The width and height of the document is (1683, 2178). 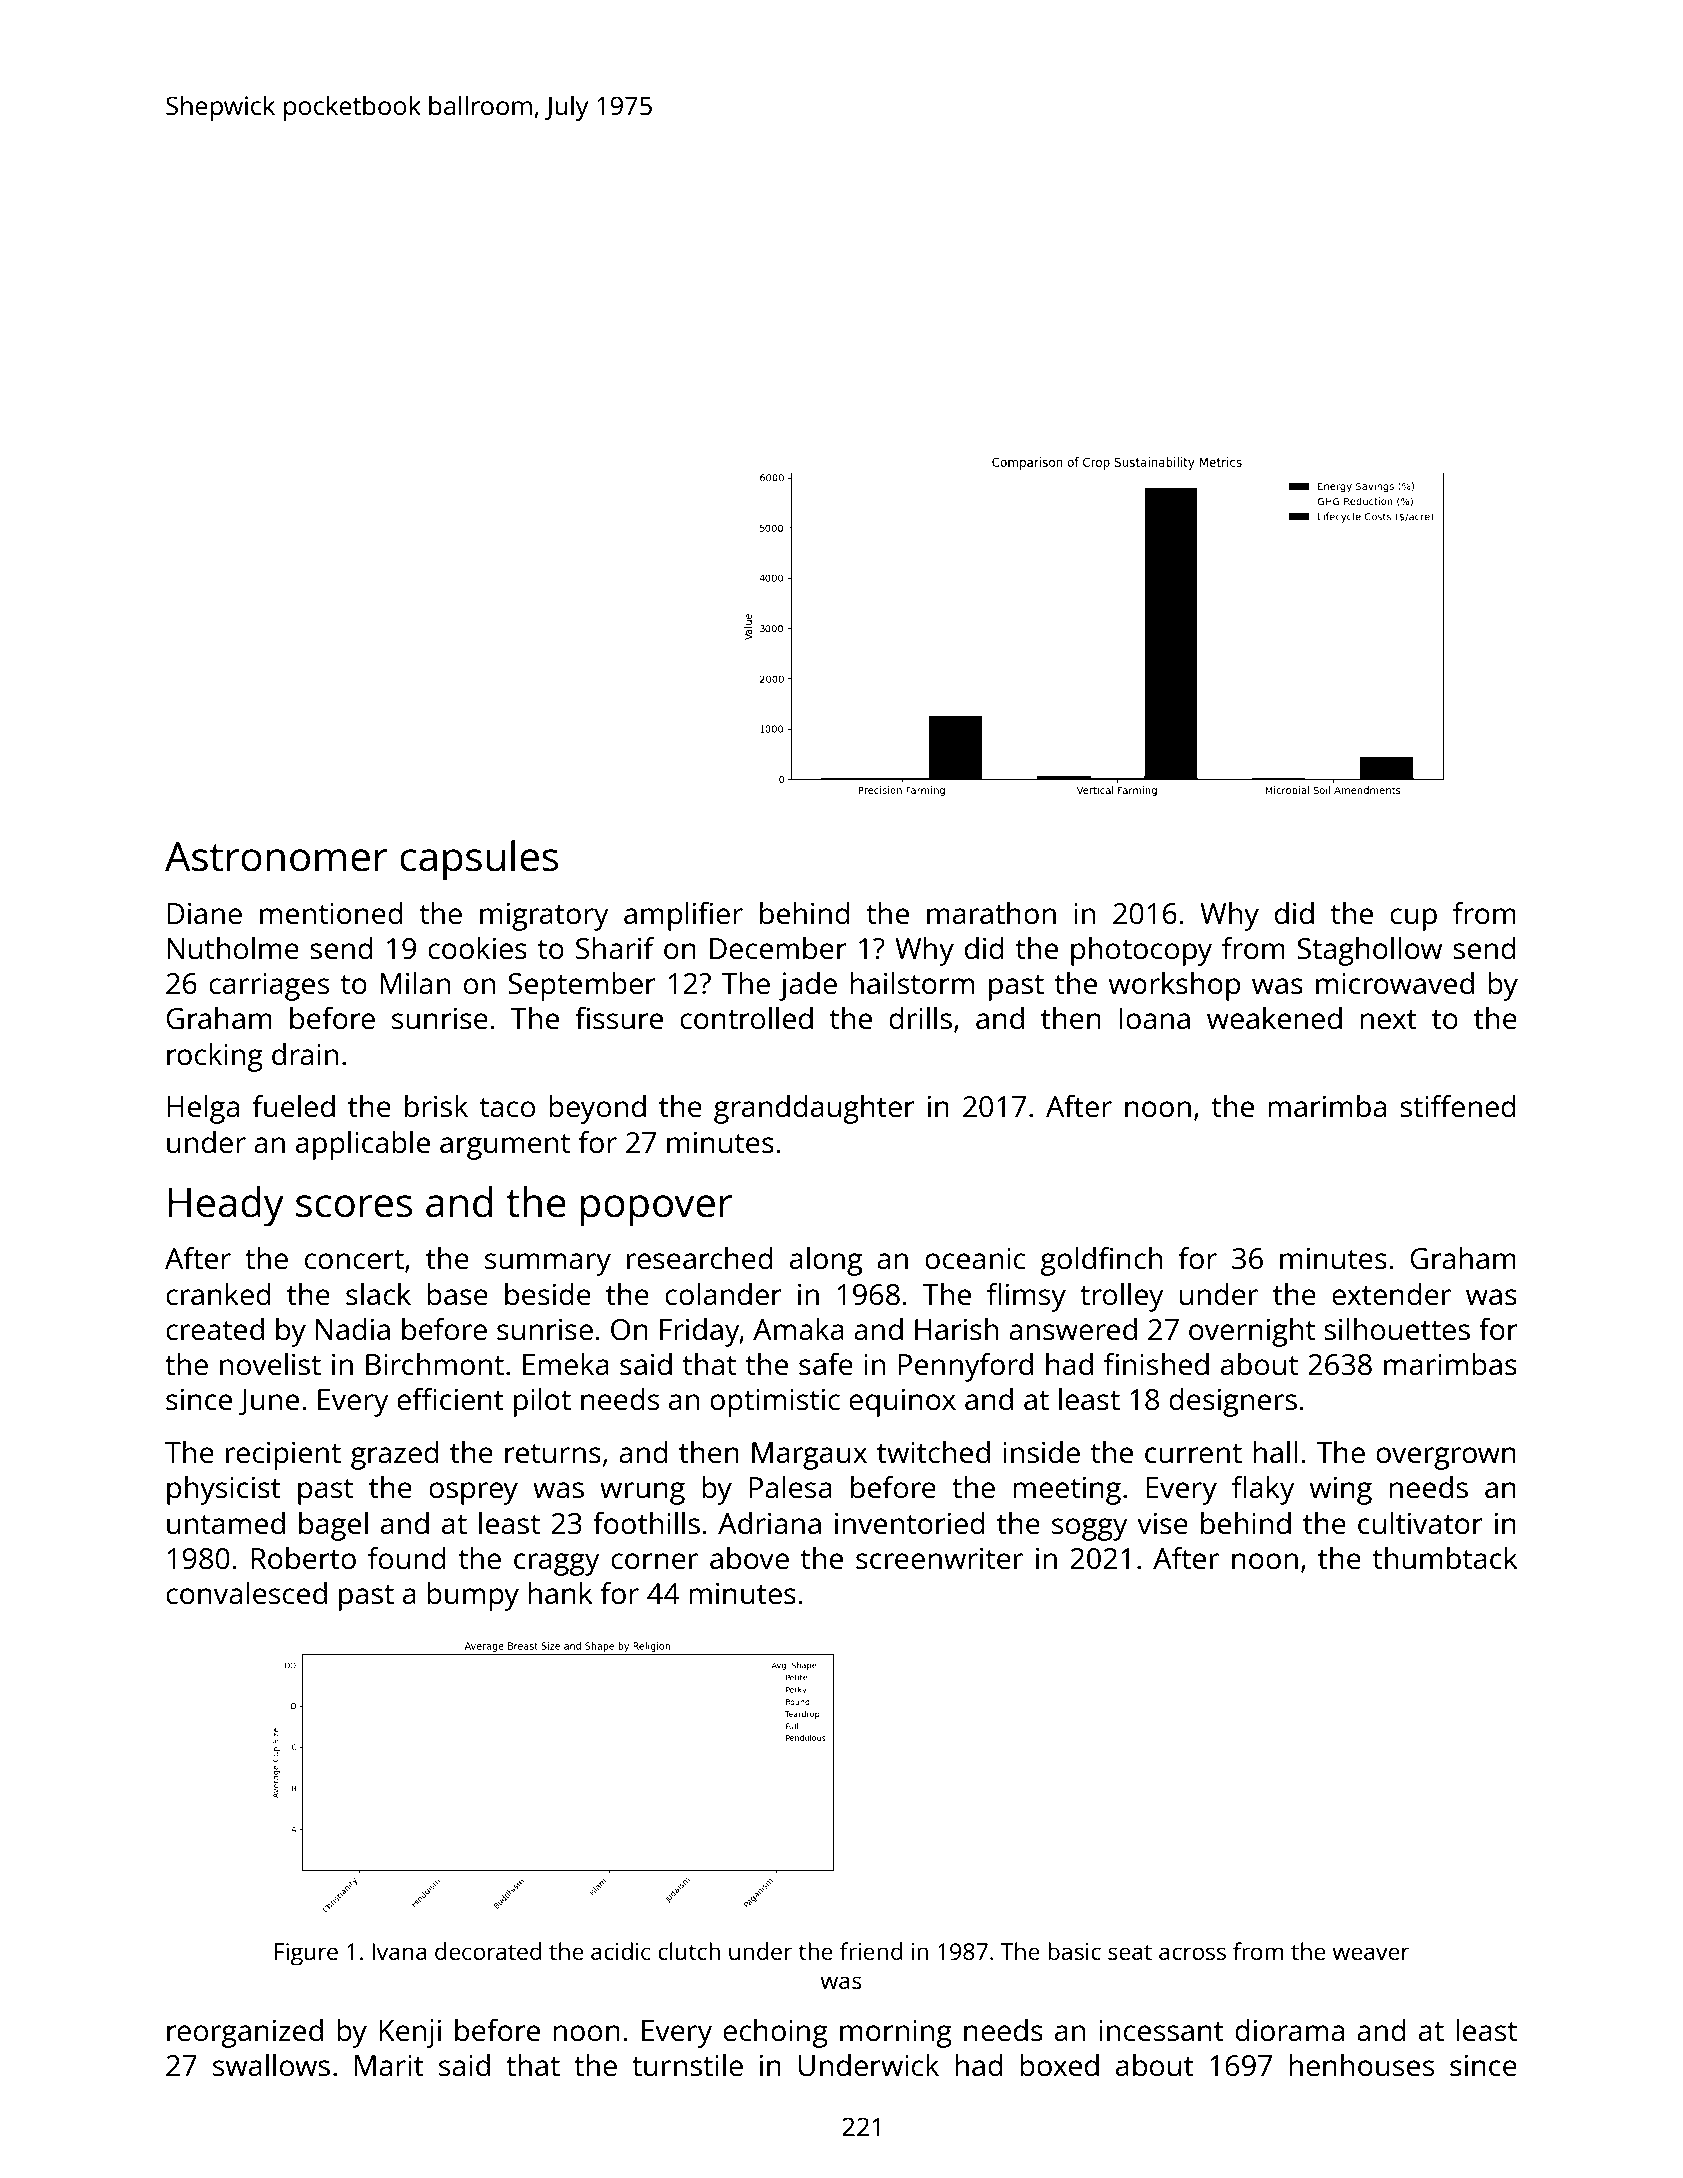 I want to click on convalesced, so click(x=246, y=1593).
